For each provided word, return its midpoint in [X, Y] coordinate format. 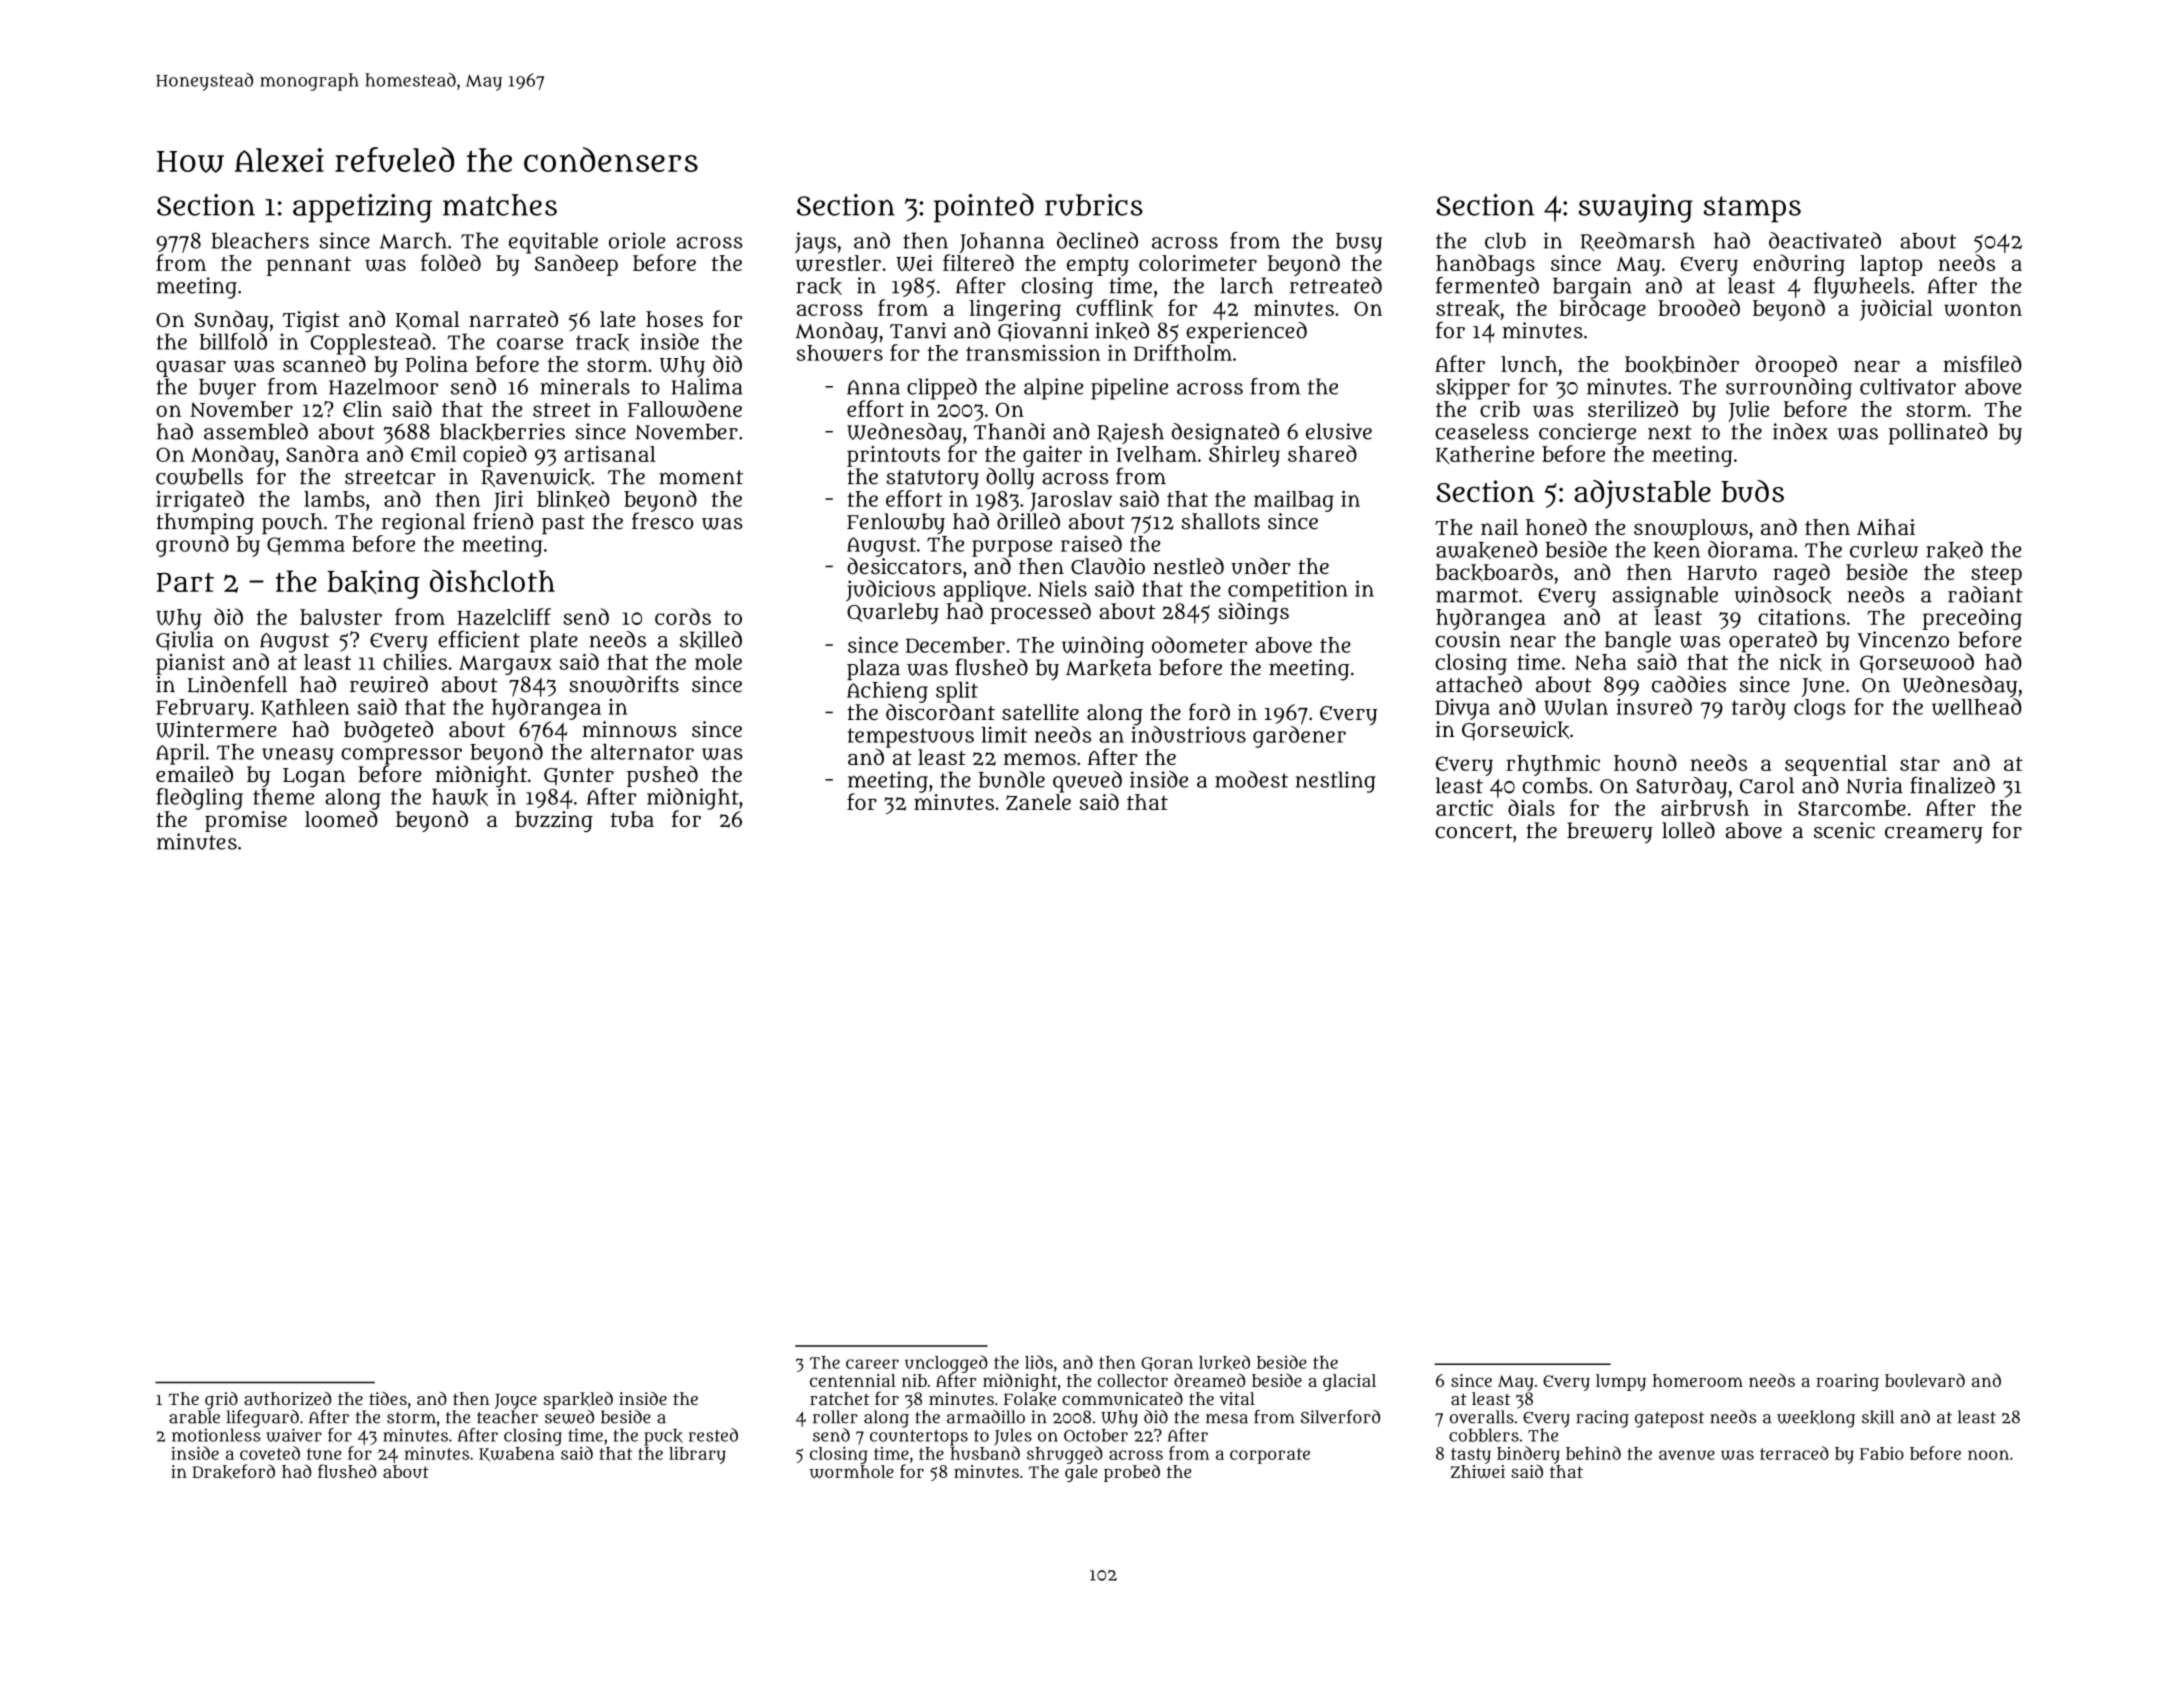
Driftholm [1183, 352]
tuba [632, 819]
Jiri [508, 501]
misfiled [1982, 363]
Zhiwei [1478, 1471]
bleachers [260, 240]
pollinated [1938, 434]
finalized [1952, 785]
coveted [270, 1453]
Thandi [1009, 431]
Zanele [1038, 802]
